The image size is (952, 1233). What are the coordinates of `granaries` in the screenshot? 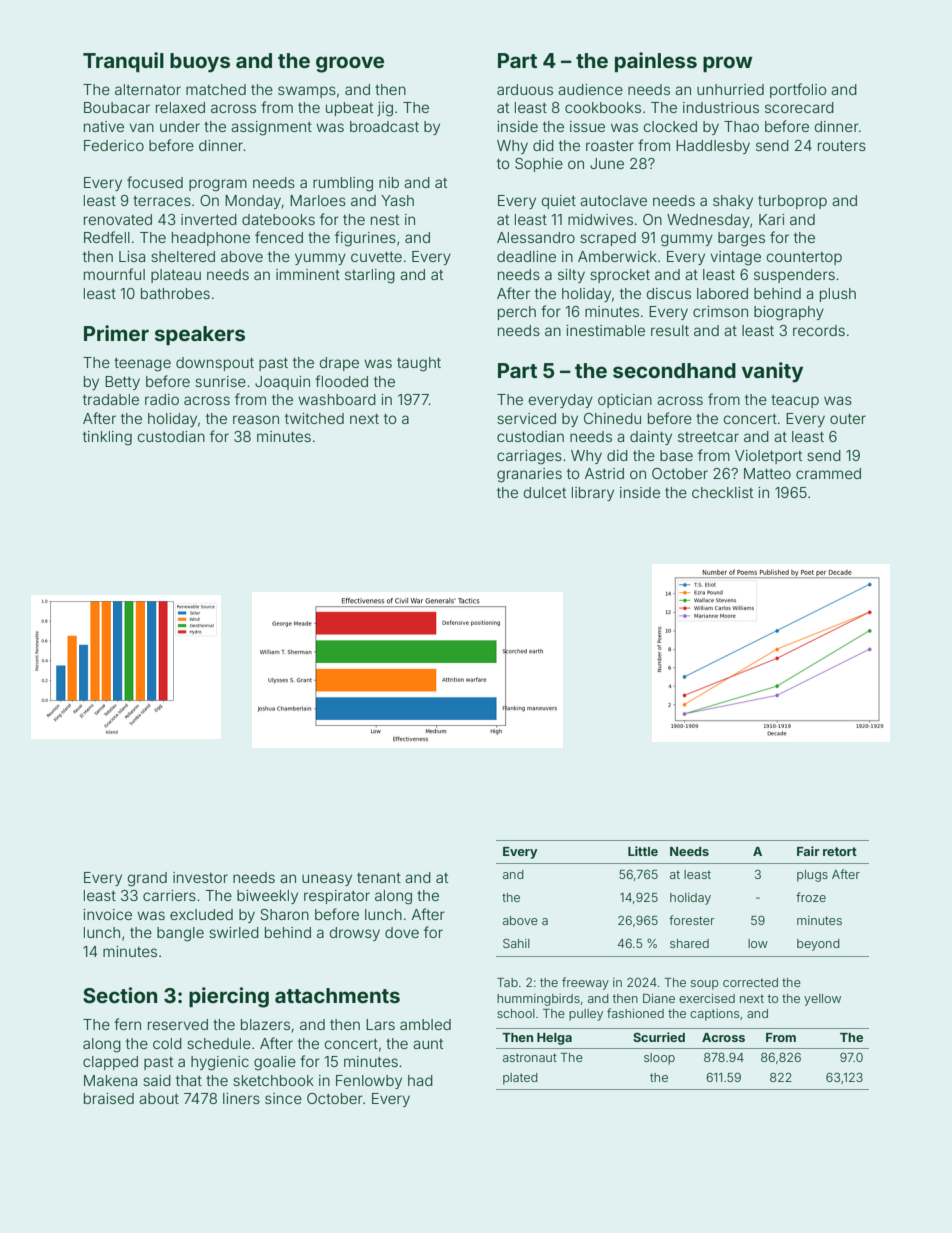 It's located at (529, 475).
